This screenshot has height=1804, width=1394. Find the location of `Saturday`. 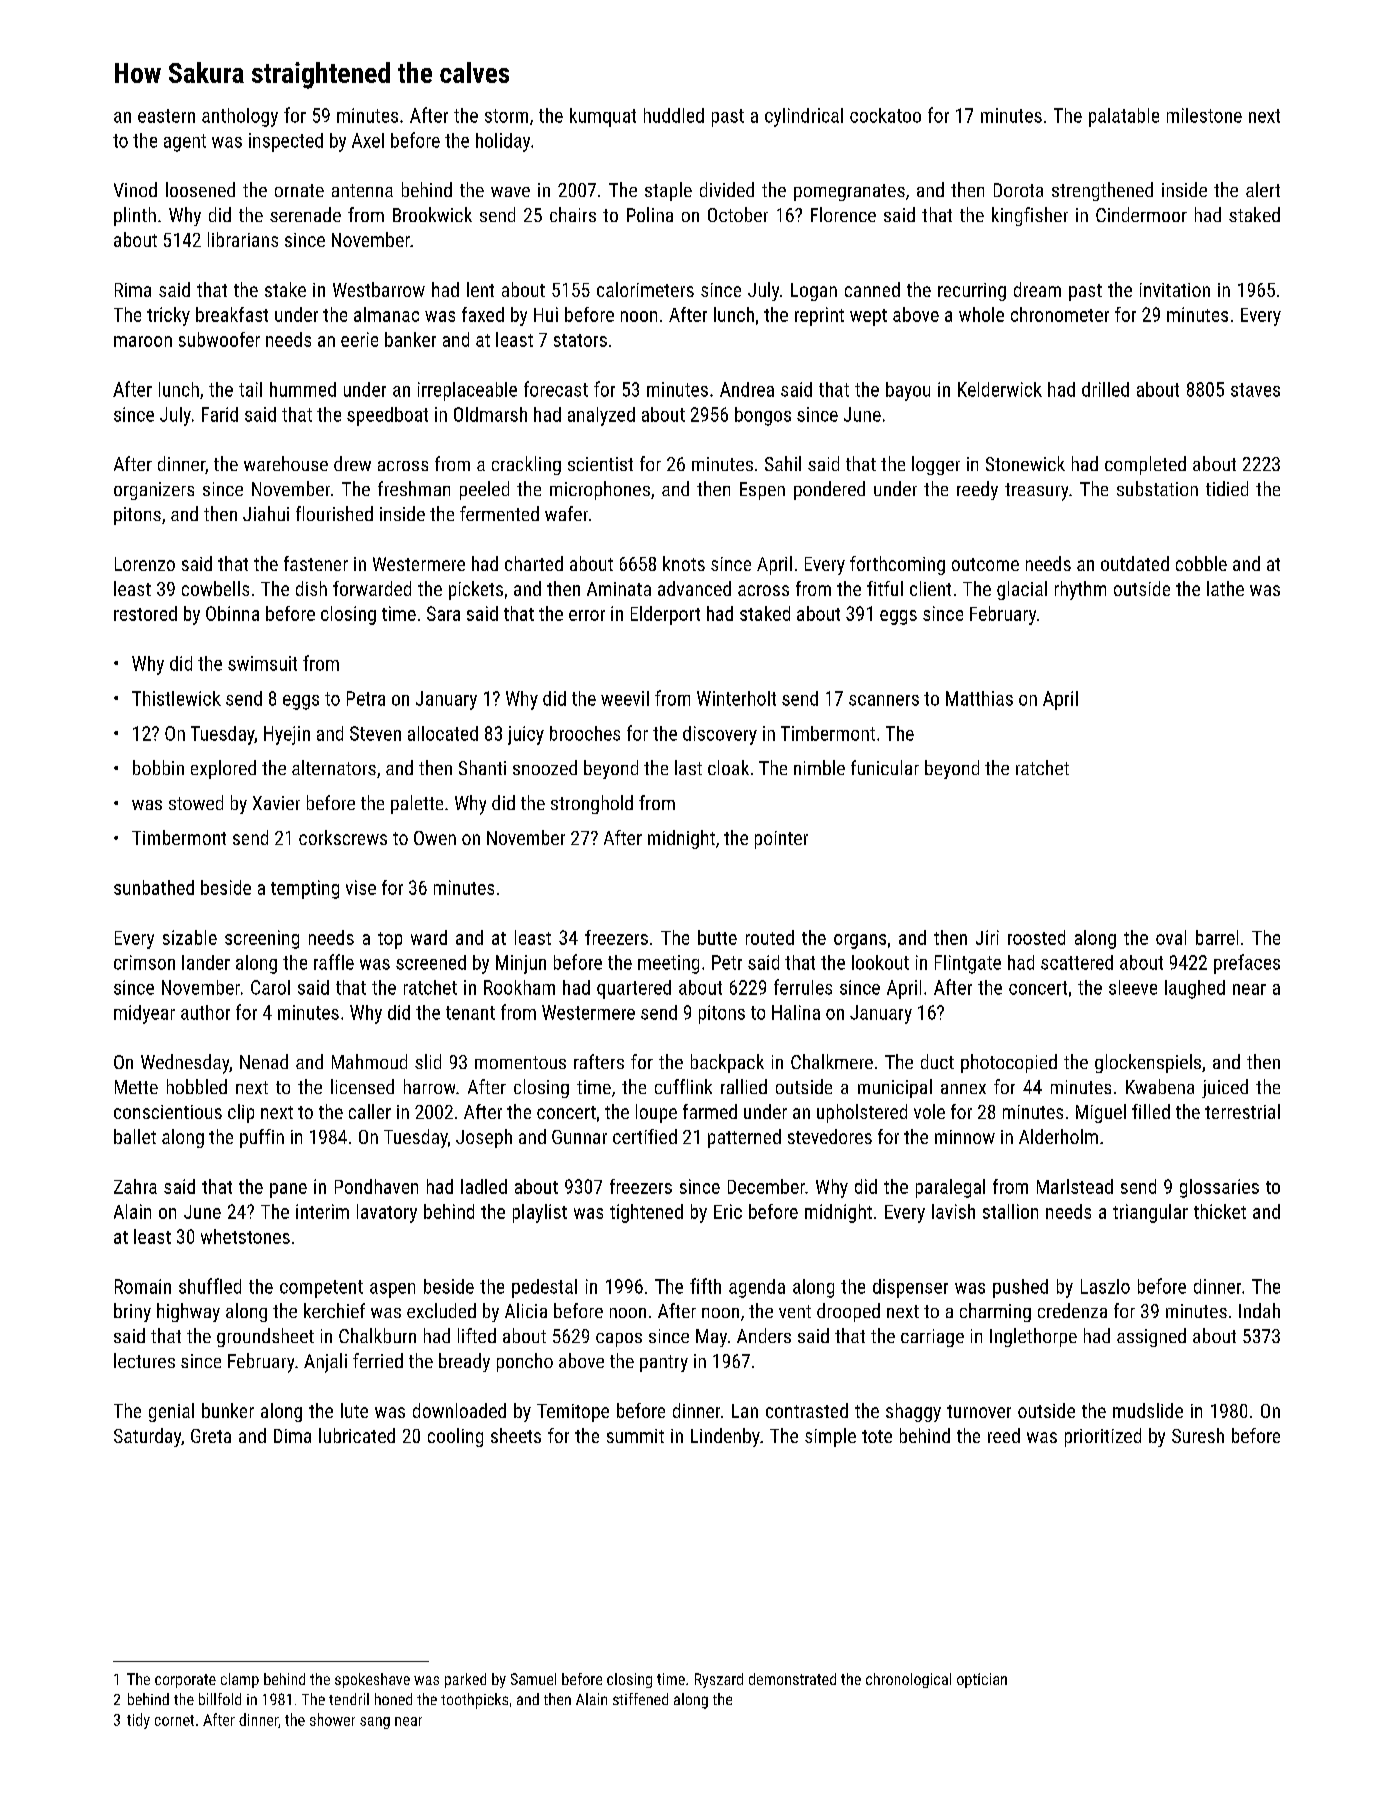

Saturday is located at coordinates (147, 1437).
